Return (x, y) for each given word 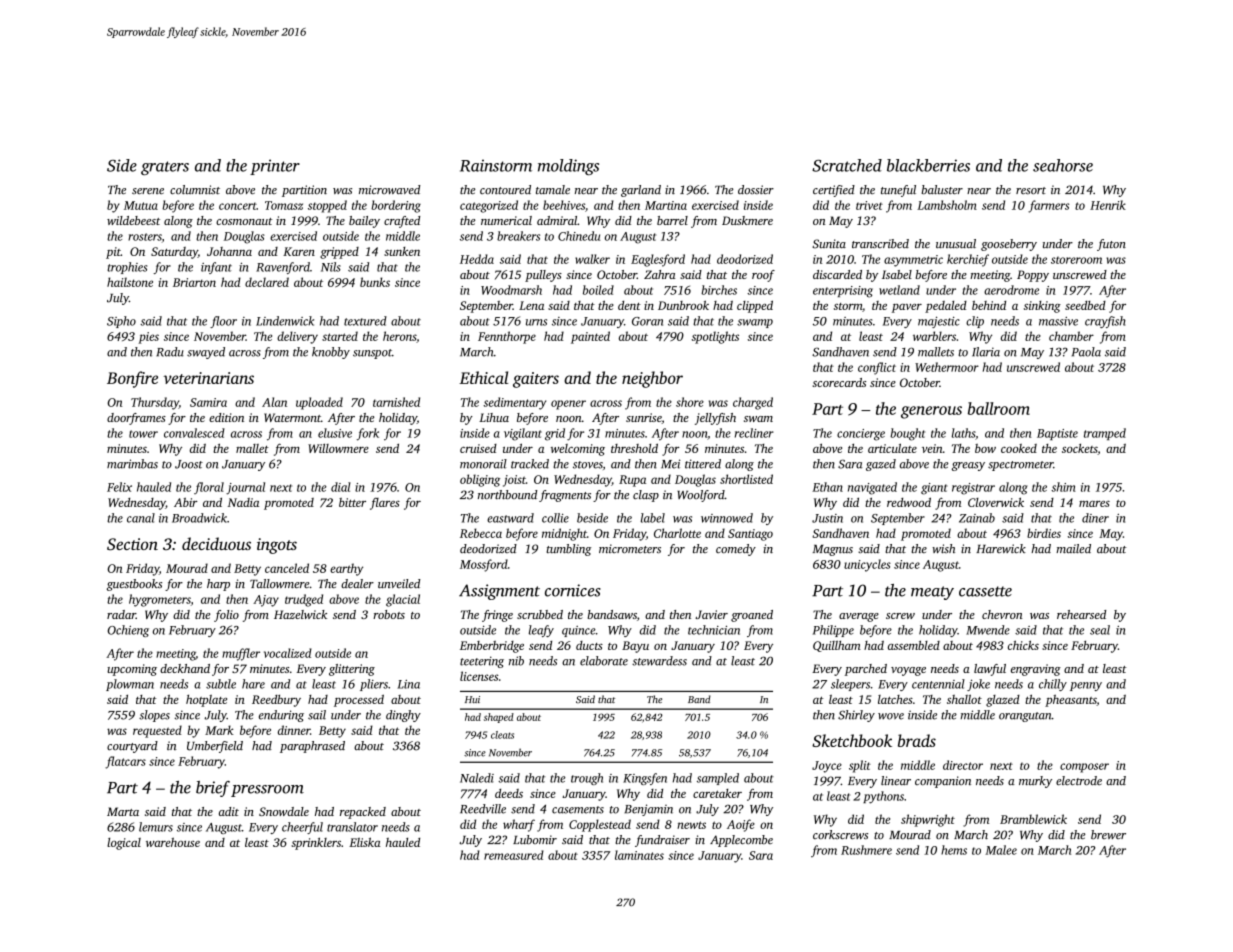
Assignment (499, 592)
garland (641, 191)
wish (943, 548)
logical (124, 844)
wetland (899, 290)
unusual (956, 243)
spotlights (715, 337)
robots (389, 614)
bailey (364, 222)
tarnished (396, 402)
